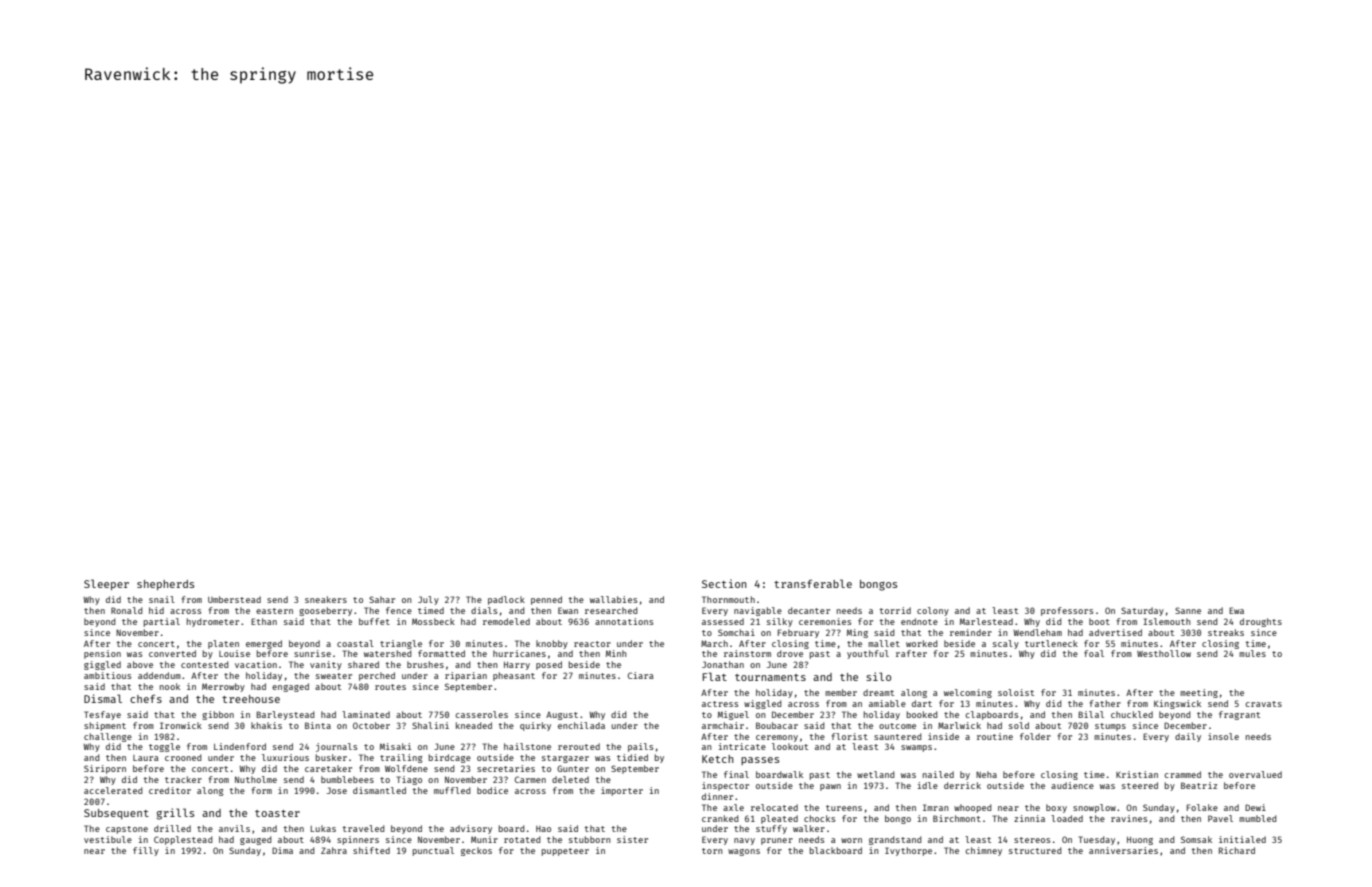  I want to click on pawn, so click(830, 787).
